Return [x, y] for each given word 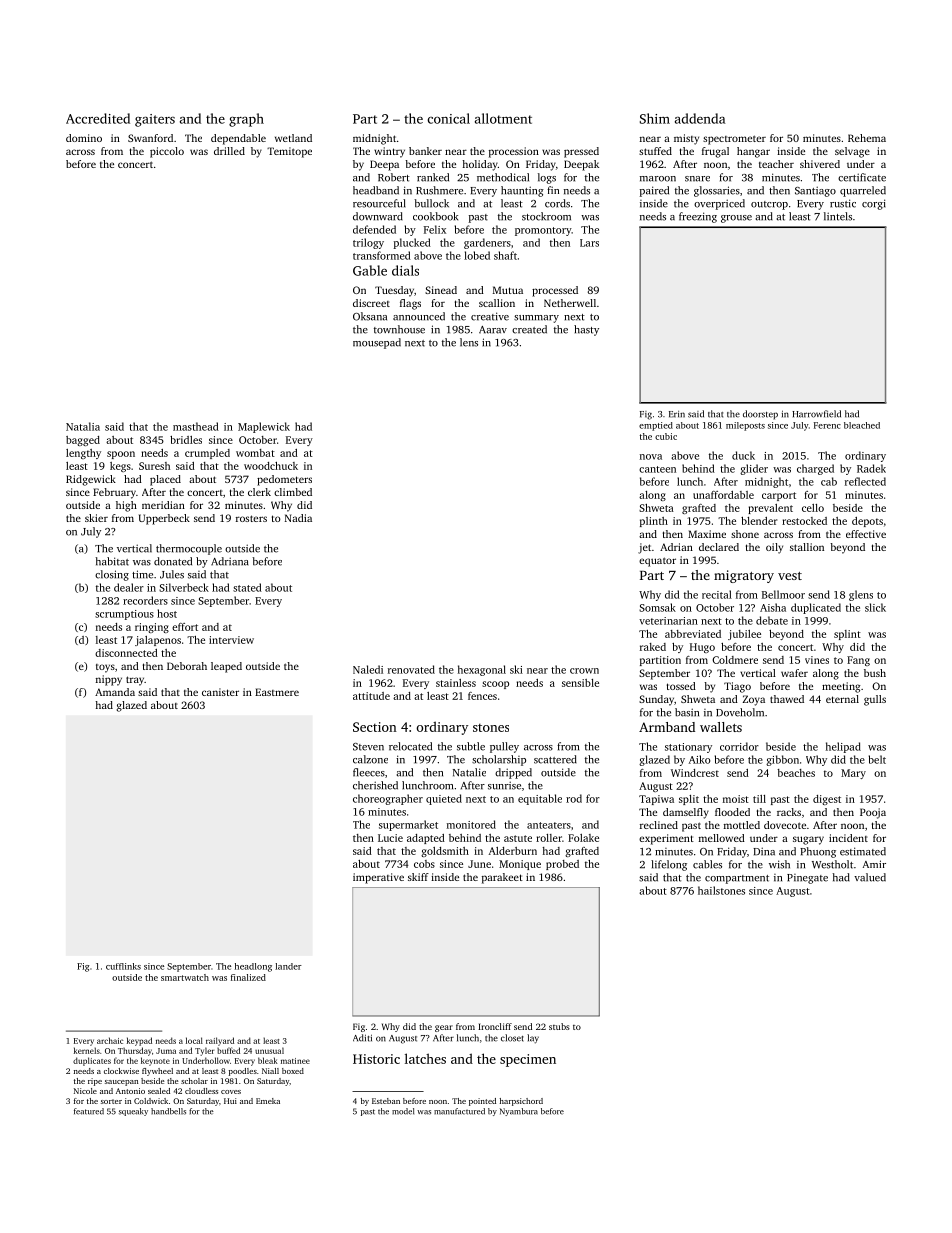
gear [444, 1028]
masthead [196, 426]
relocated [410, 746]
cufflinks [123, 966]
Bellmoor [783, 594]
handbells [168, 1111]
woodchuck [271, 466]
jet [644, 548]
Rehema [867, 138]
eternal [842, 699]
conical [448, 118]
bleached [862, 425]
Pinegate [807, 879]
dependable [238, 139]
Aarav [493, 330]
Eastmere [277, 692]
